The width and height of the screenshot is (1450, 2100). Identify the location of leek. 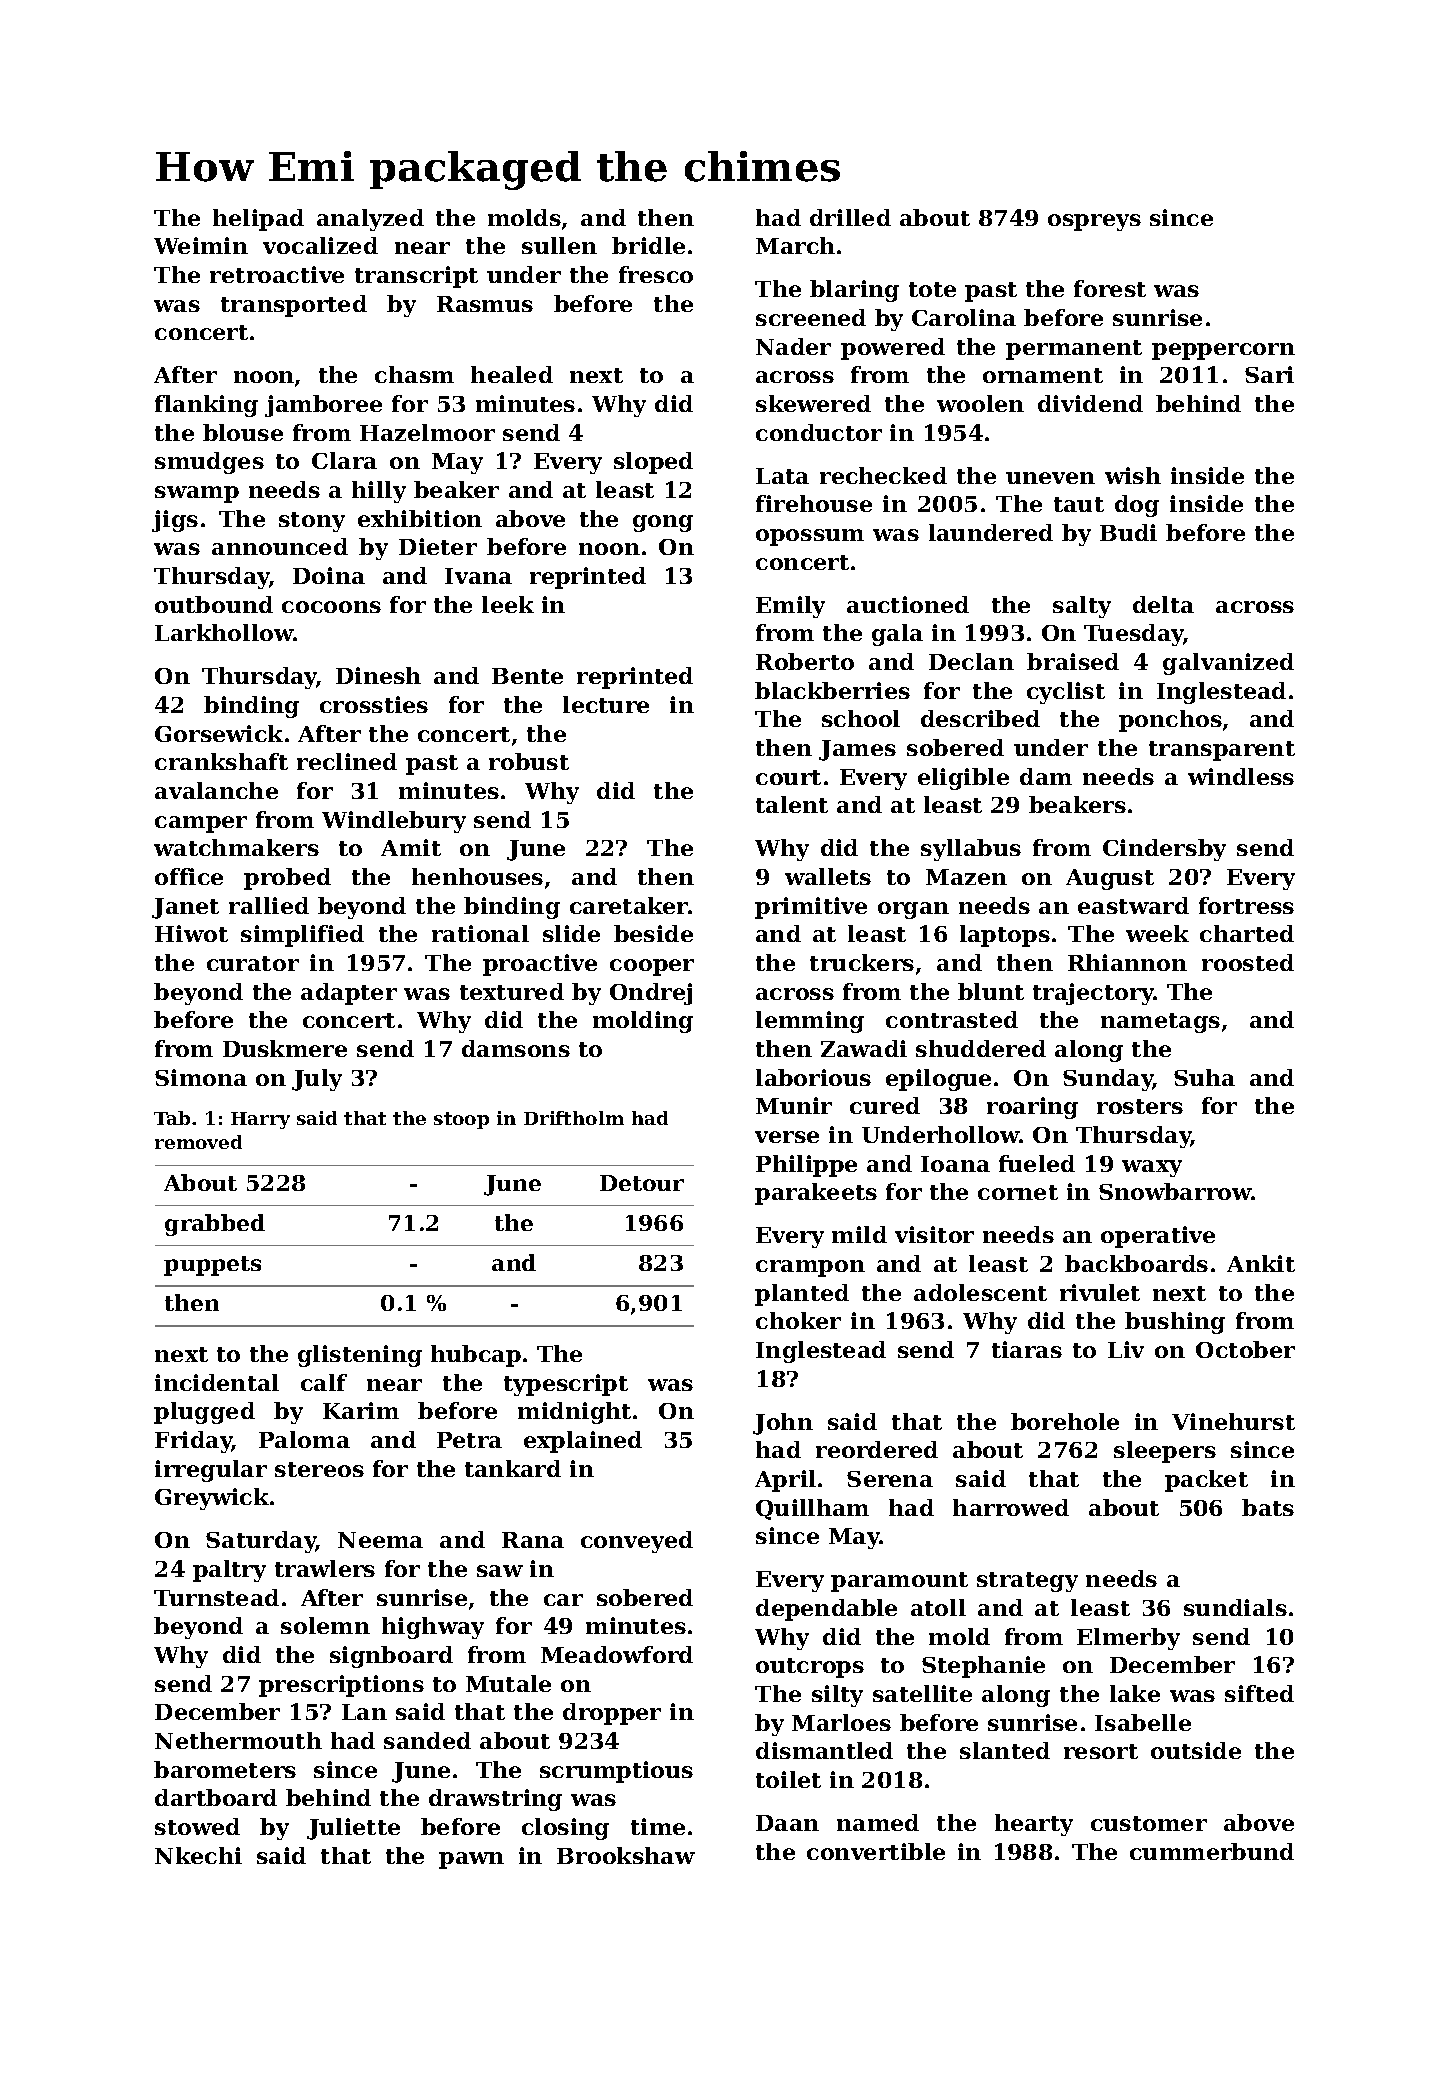
(508, 604).
